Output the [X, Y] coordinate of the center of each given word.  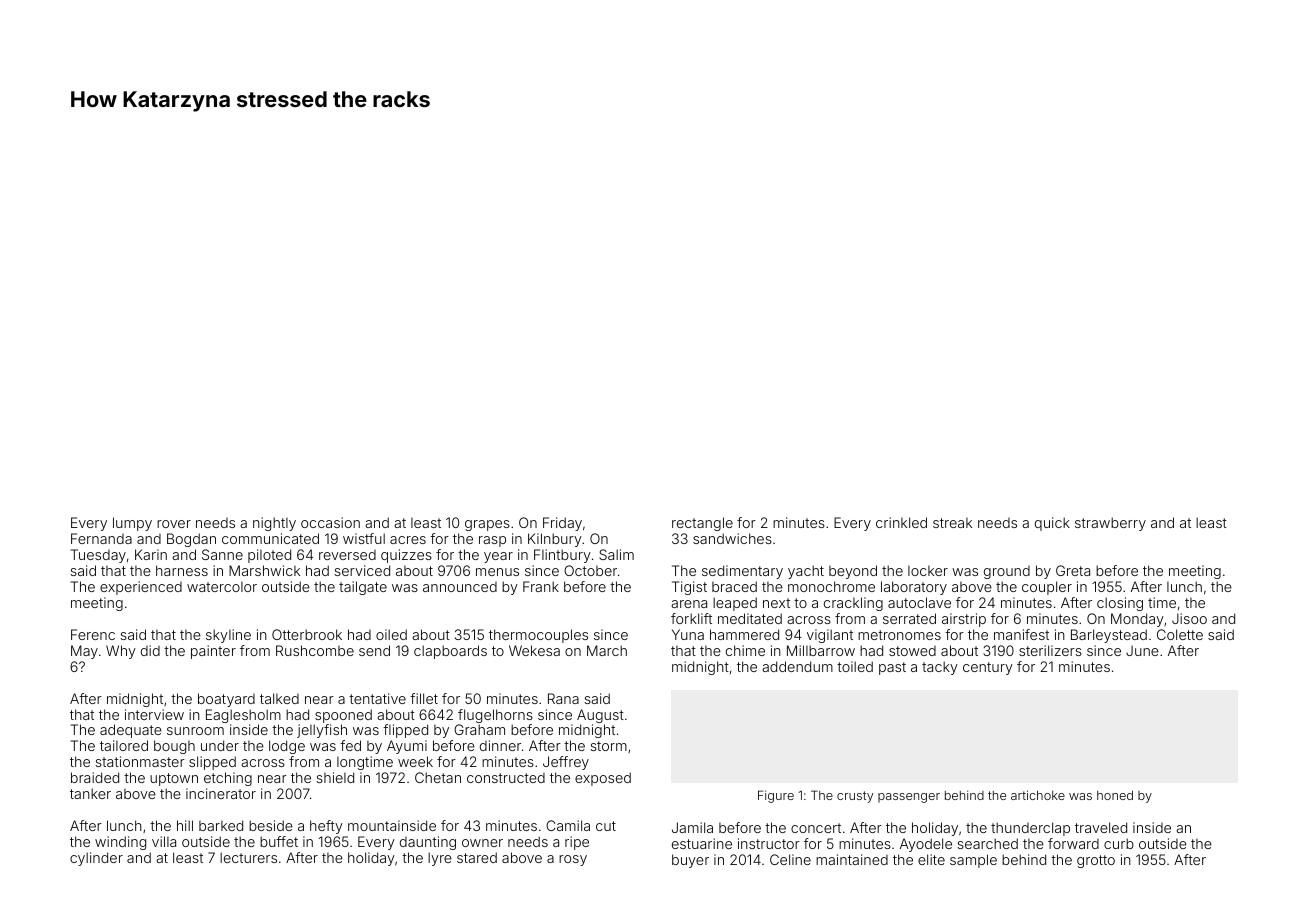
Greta [1073, 570]
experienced [141, 588]
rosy [573, 860]
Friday [562, 524]
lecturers [248, 857]
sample [973, 861]
